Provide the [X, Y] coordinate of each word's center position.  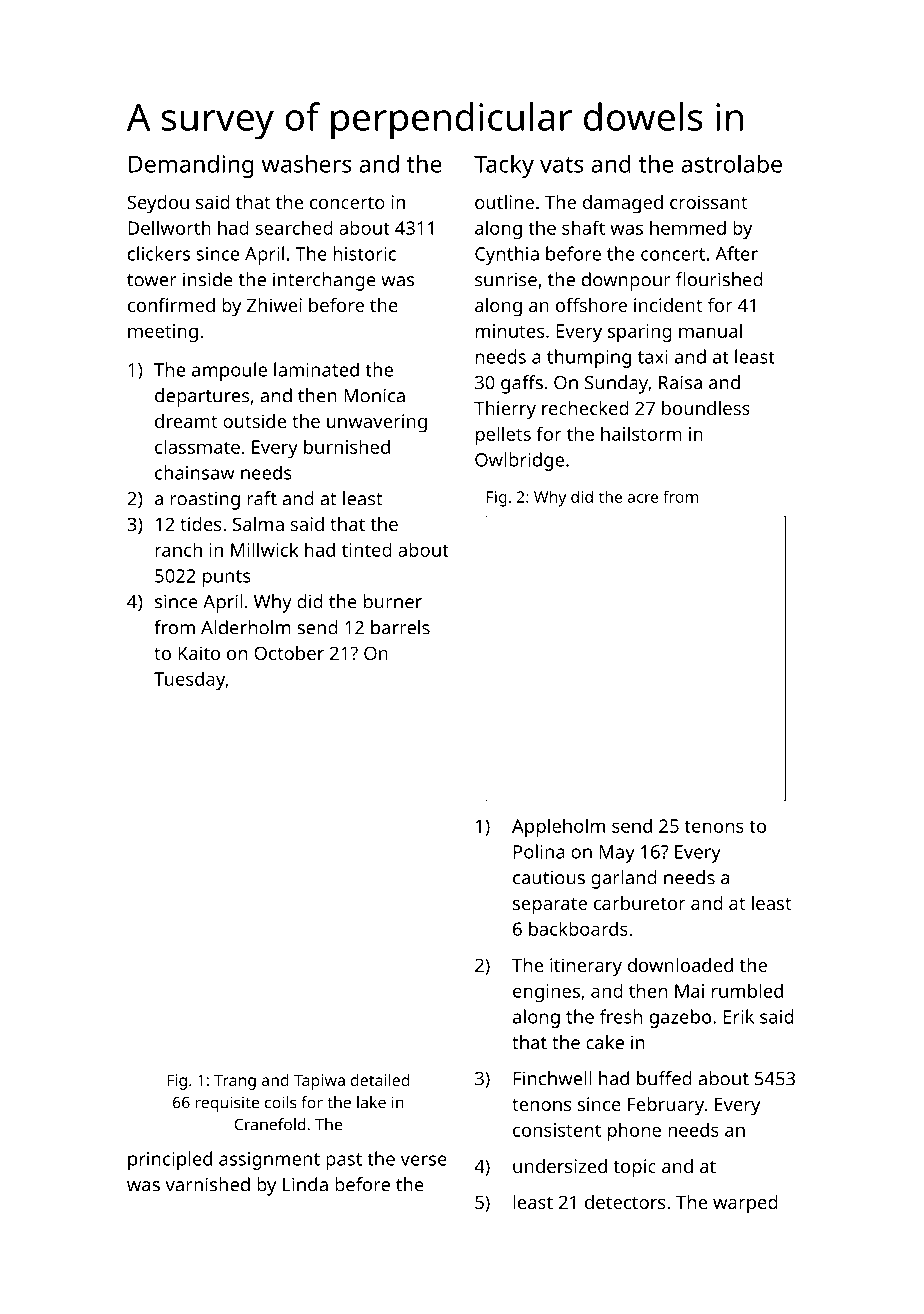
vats [562, 165]
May [617, 854]
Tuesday [189, 680]
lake [371, 1102]
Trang [235, 1082]
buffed [664, 1078]
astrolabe [731, 163]
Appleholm [558, 827]
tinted [367, 549]
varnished [207, 1184]
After [736, 253]
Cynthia [507, 255]
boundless [706, 408]
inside [208, 279]
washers [307, 163]
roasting [205, 500]
